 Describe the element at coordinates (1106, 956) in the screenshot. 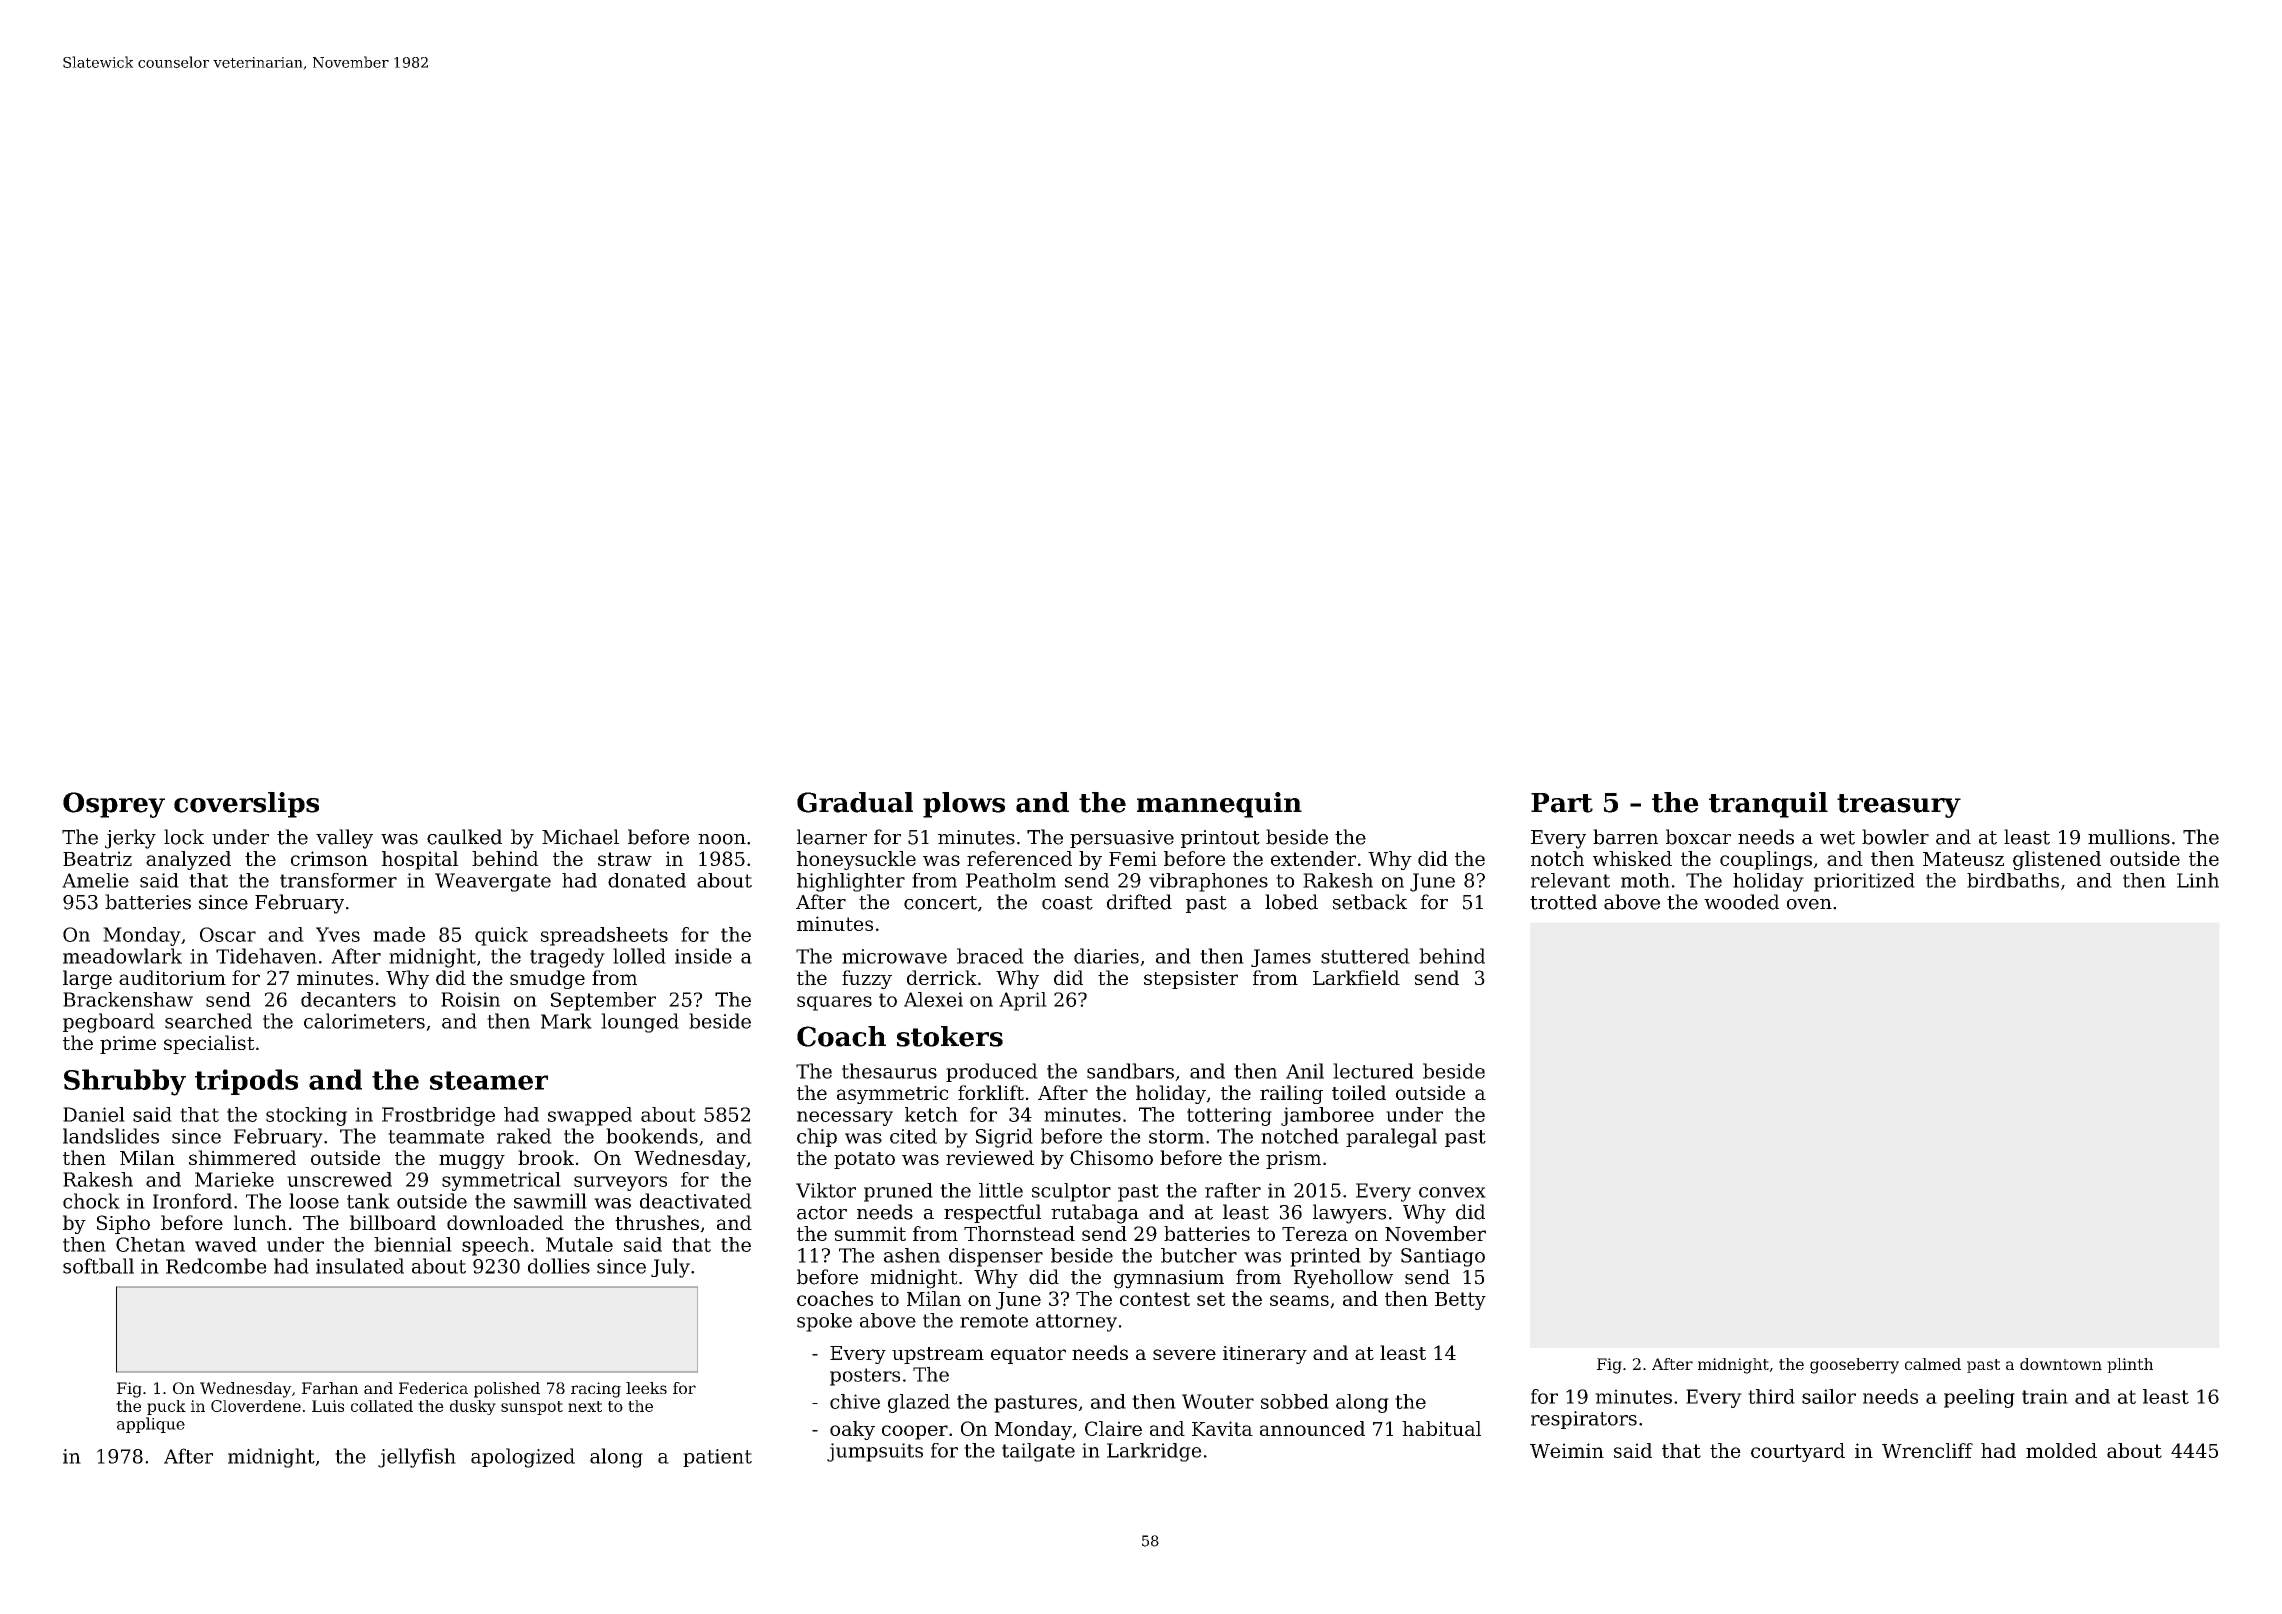

I see `diaries` at that location.
